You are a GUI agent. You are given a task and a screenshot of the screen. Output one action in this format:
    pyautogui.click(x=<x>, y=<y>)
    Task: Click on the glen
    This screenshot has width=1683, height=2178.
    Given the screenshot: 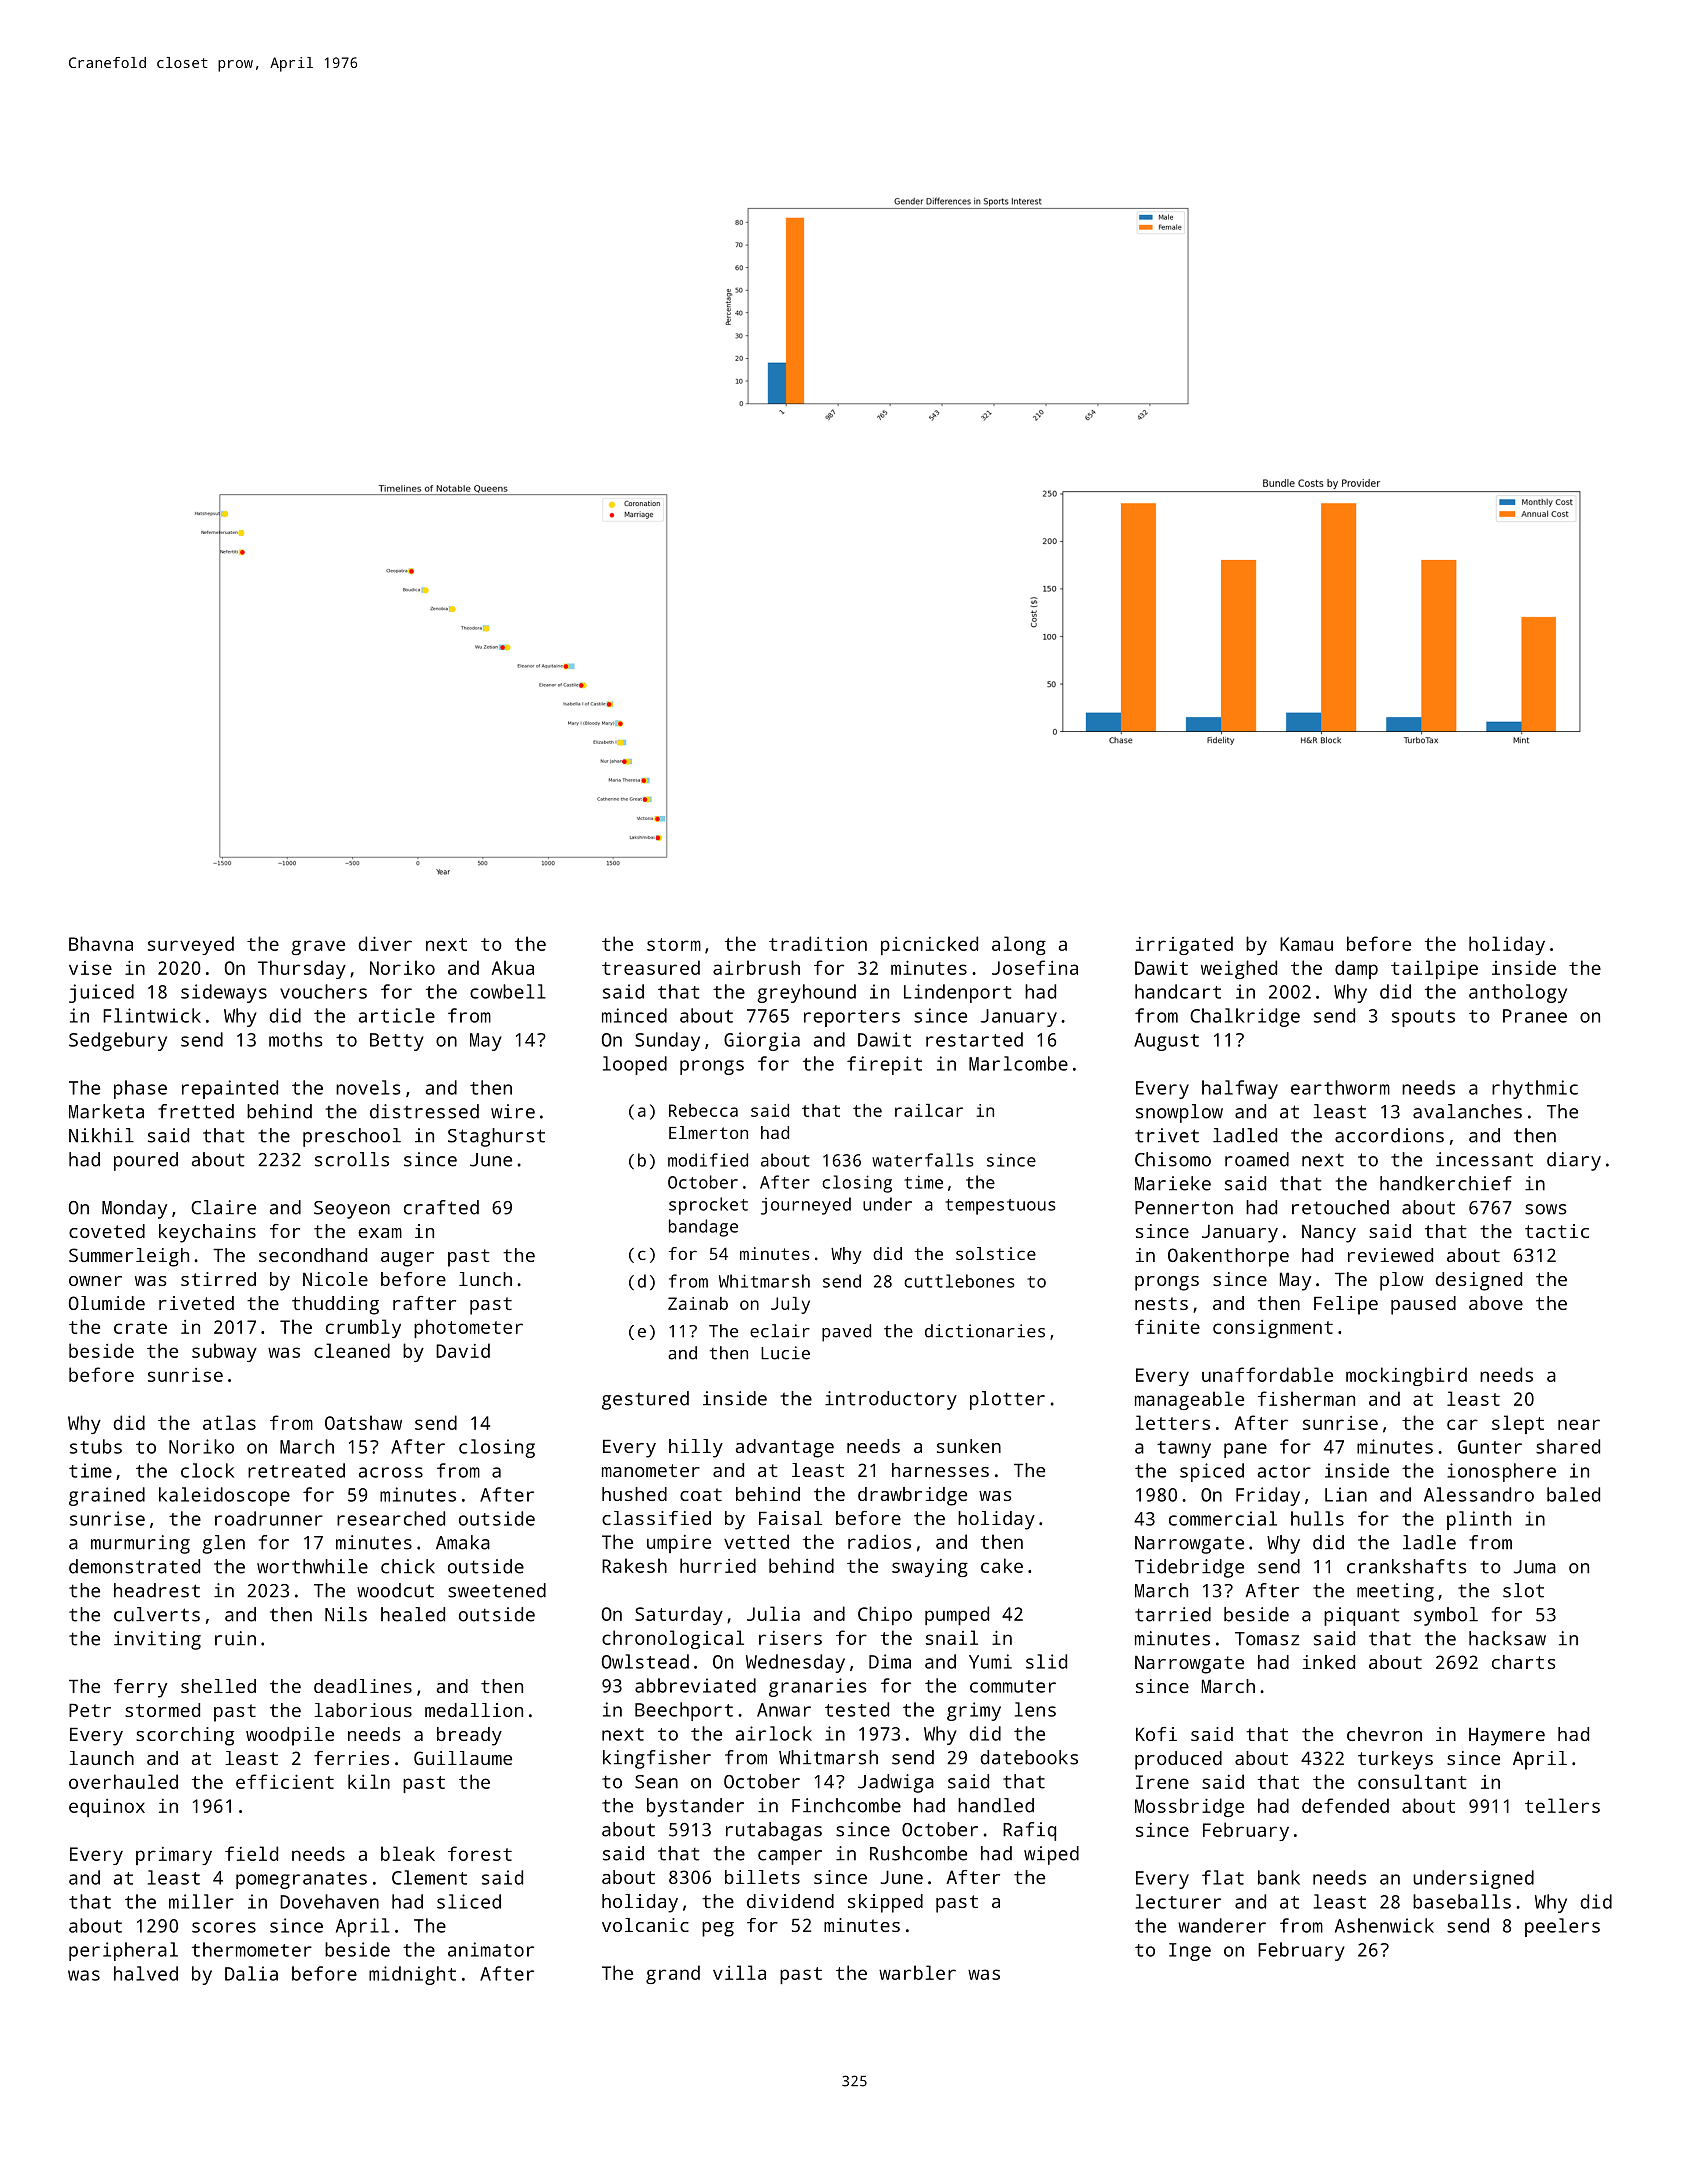 What is the action you would take?
    pyautogui.click(x=223, y=1544)
